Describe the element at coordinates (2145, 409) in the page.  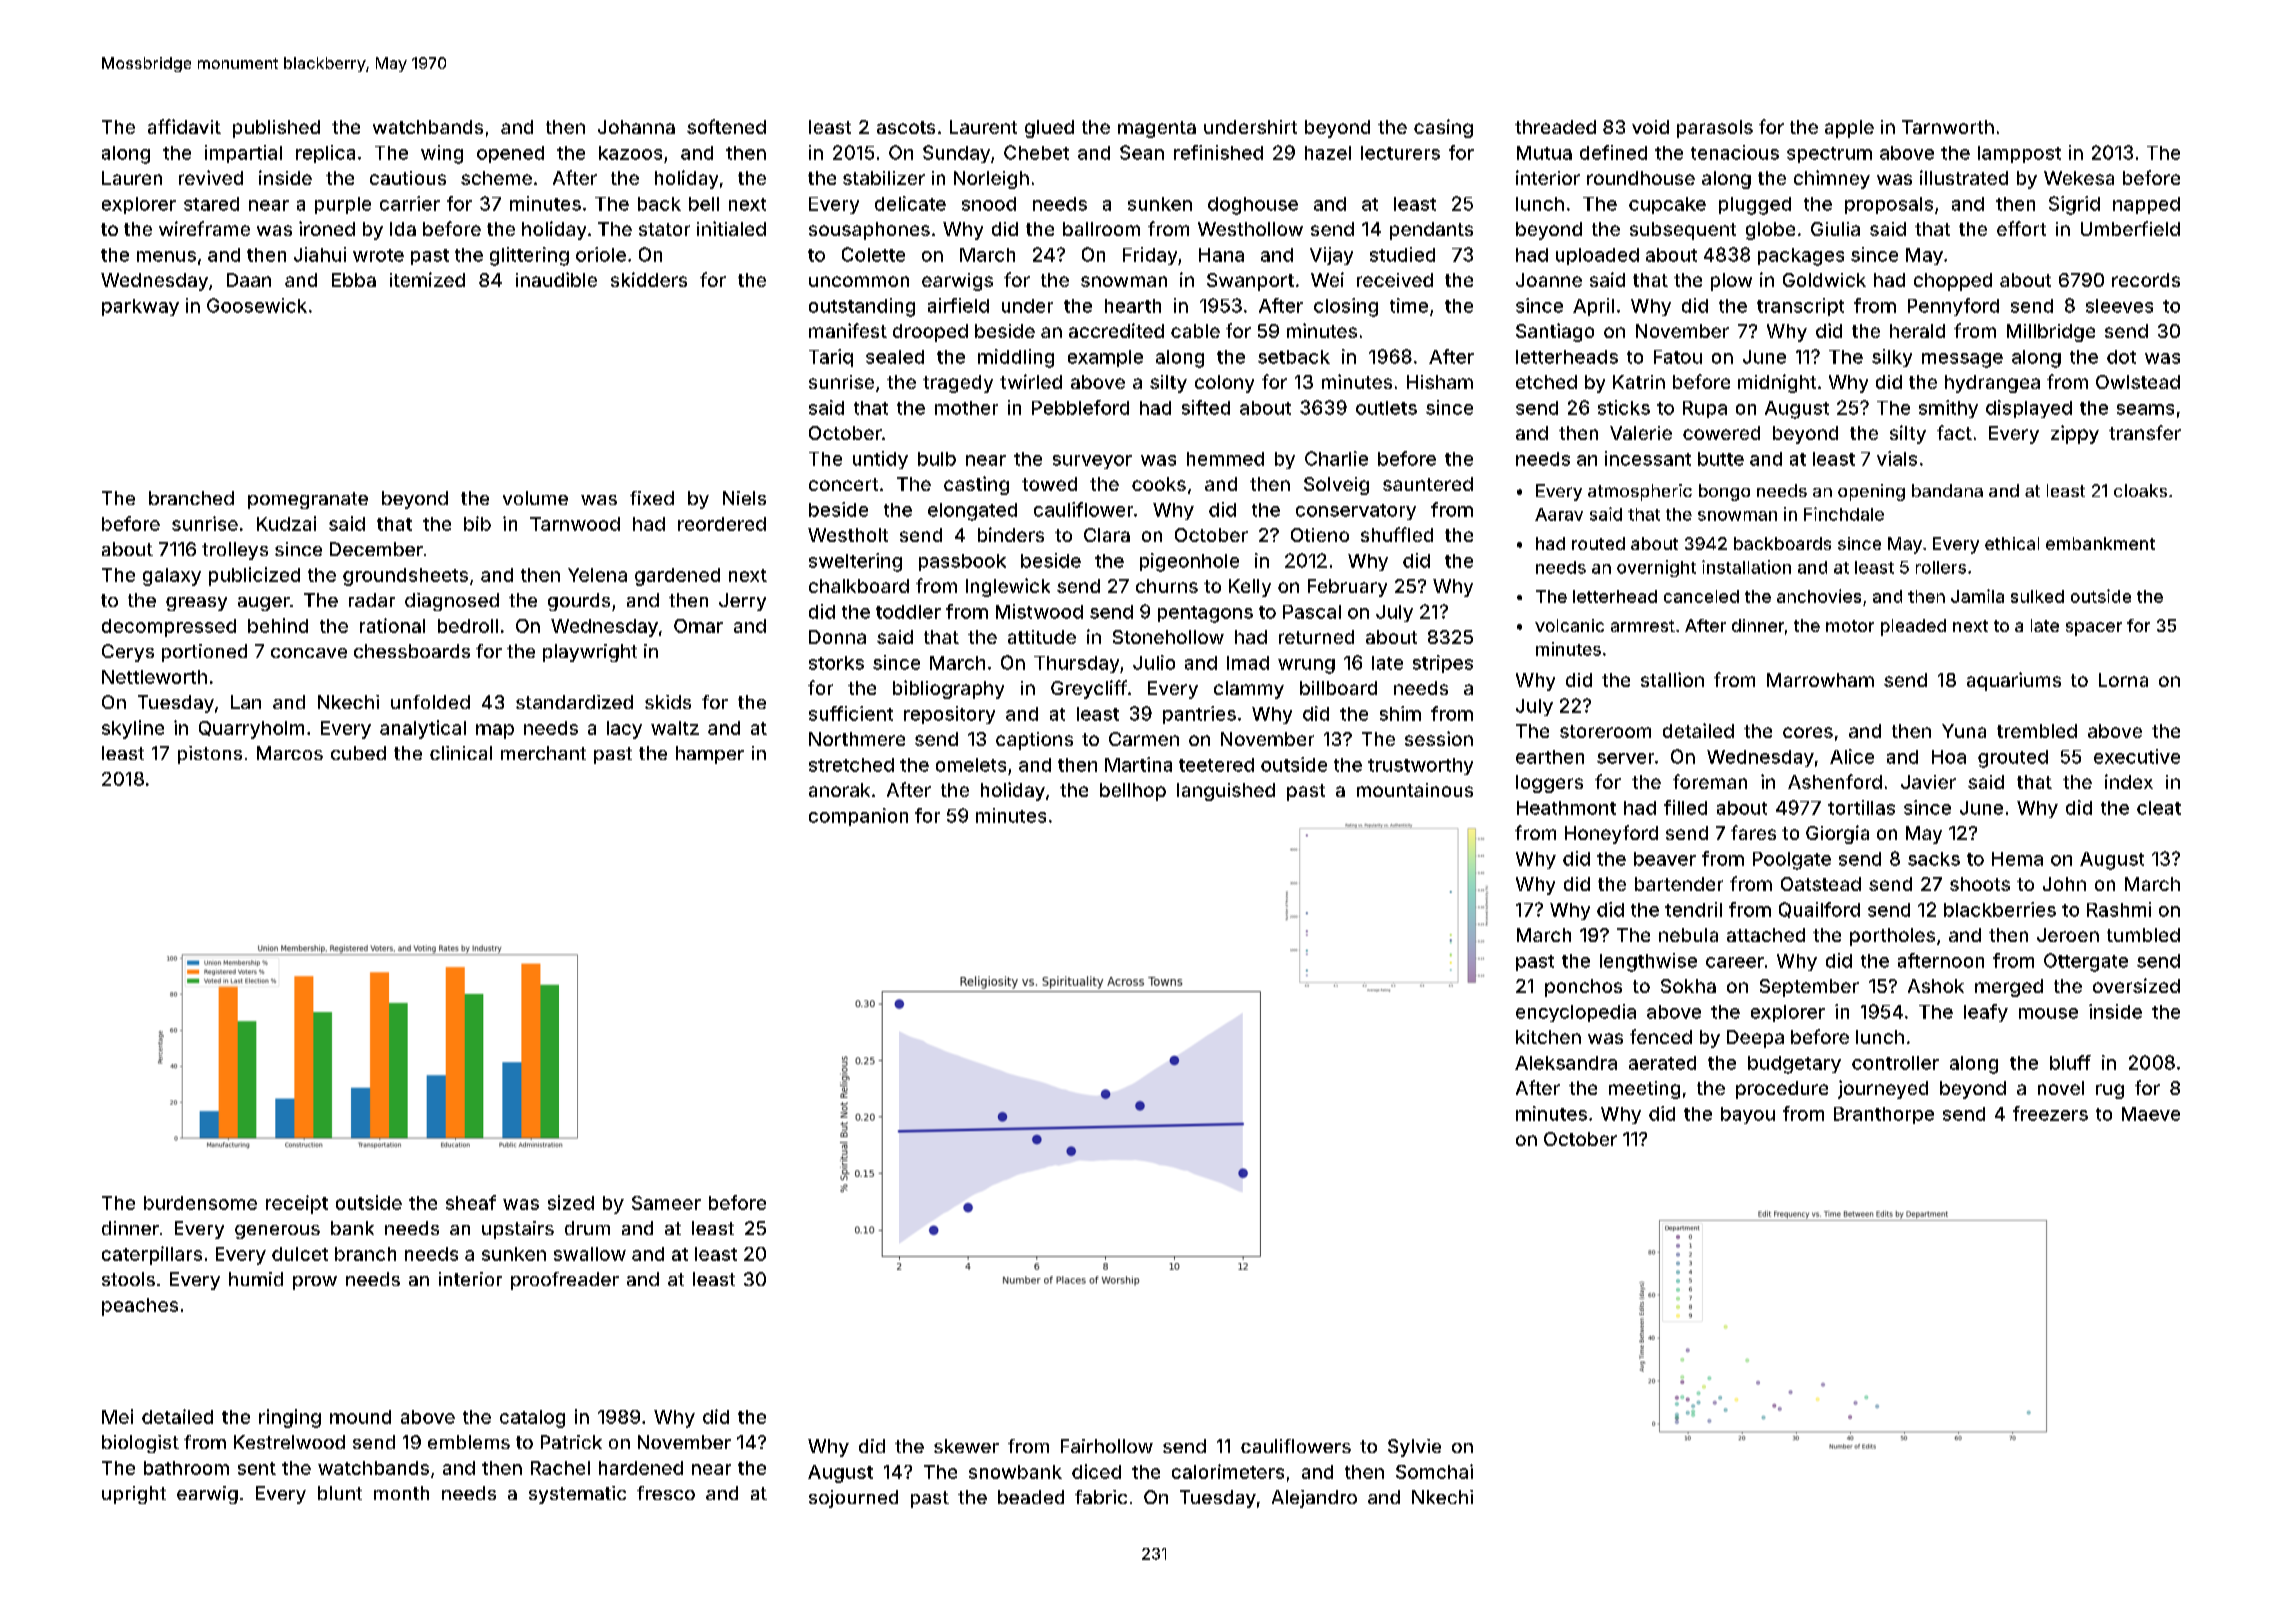
I see `seams` at that location.
